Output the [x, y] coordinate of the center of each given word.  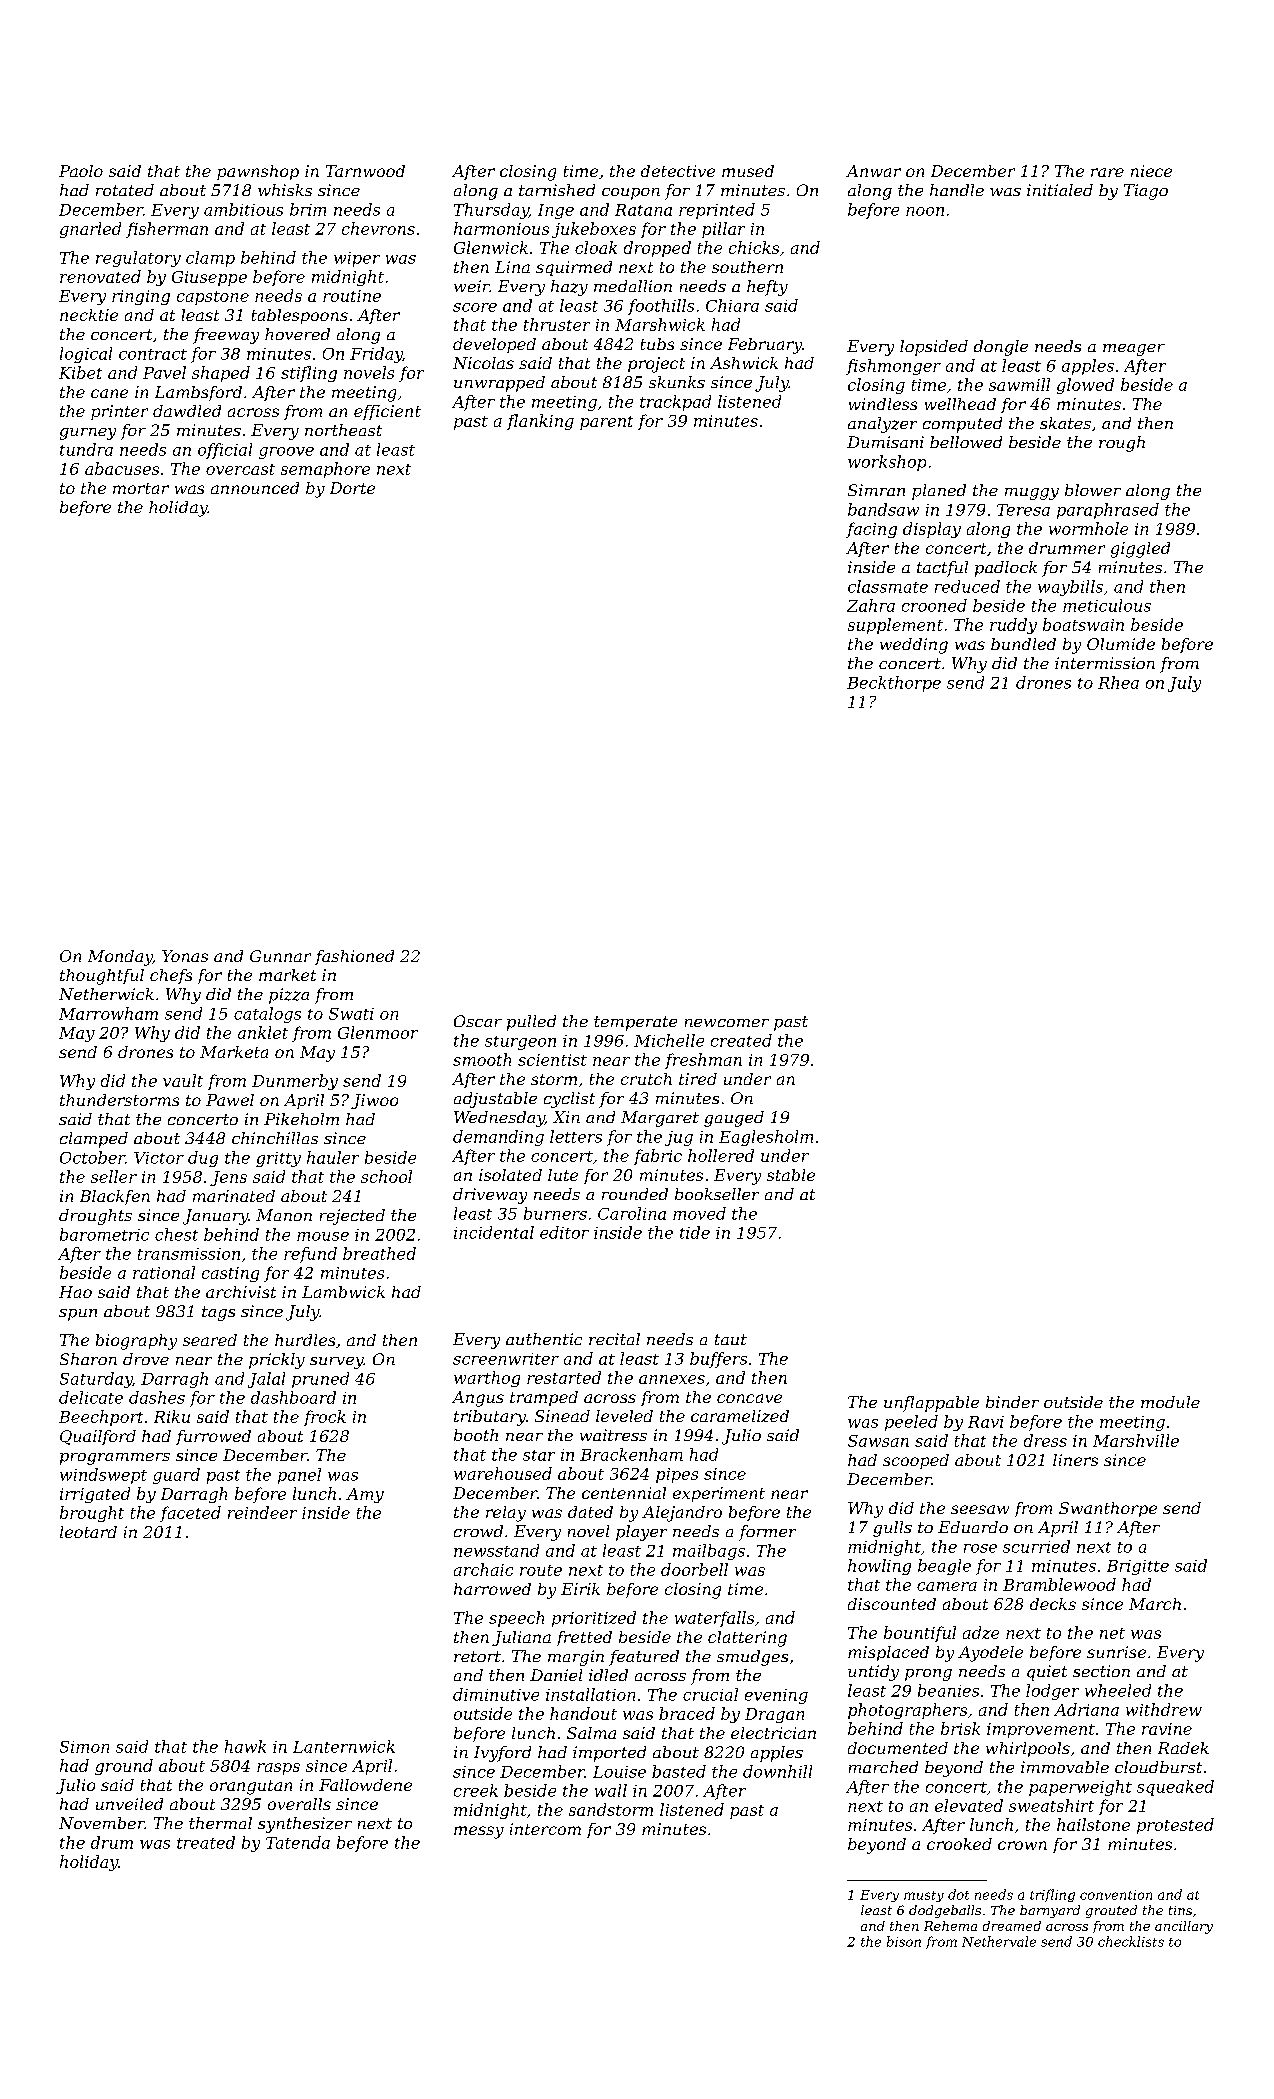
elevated [969, 1805]
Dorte [352, 488]
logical [86, 355]
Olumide [1121, 644]
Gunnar [280, 956]
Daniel [556, 1675]
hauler [333, 1157]
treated [206, 1842]
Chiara [732, 305]
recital [614, 1339]
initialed [1060, 190]
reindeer [262, 1512]
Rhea [1118, 682]
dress [1045, 1440]
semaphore [325, 470]
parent [606, 423]
